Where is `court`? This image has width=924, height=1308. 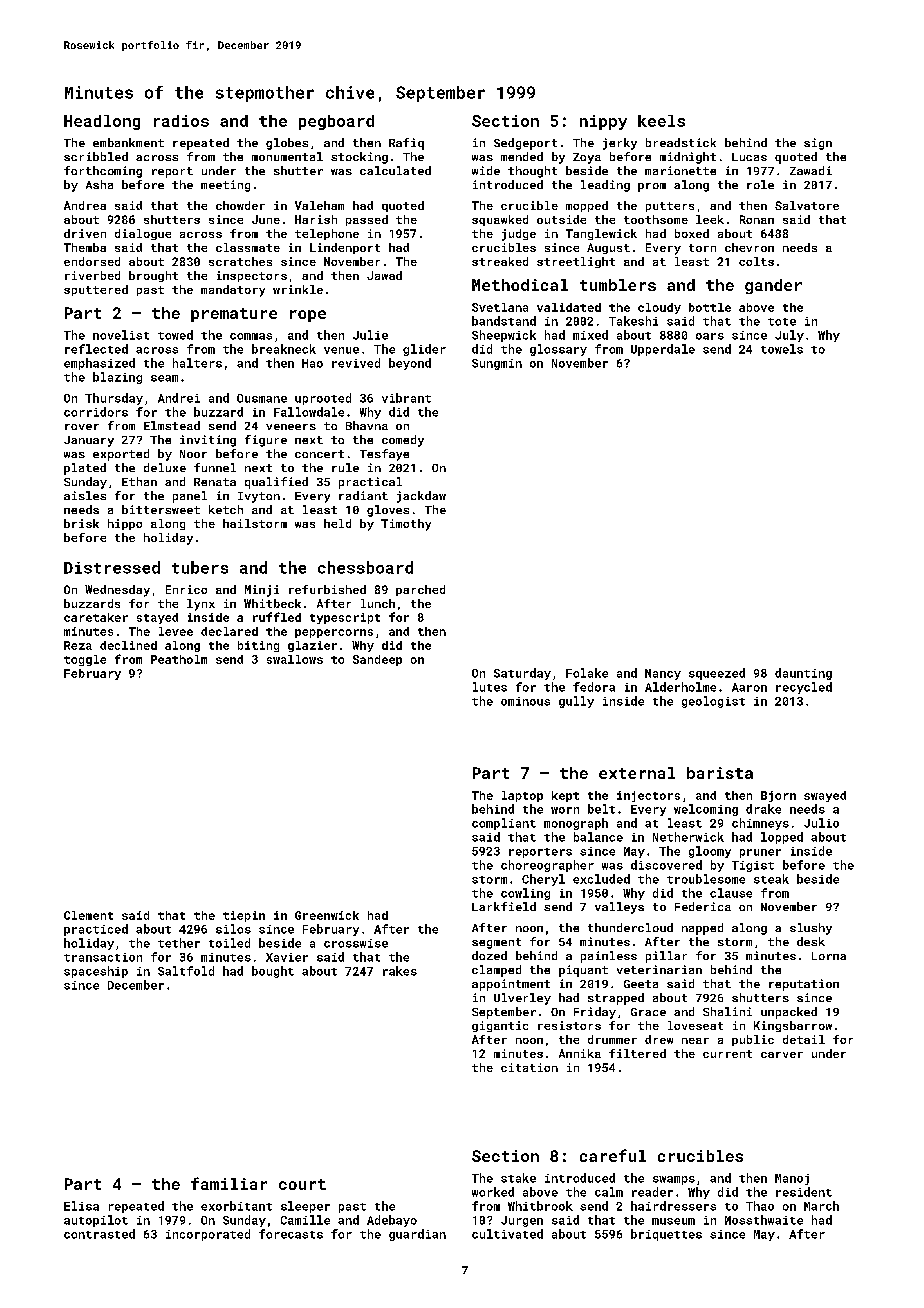 court is located at coordinates (302, 1184).
